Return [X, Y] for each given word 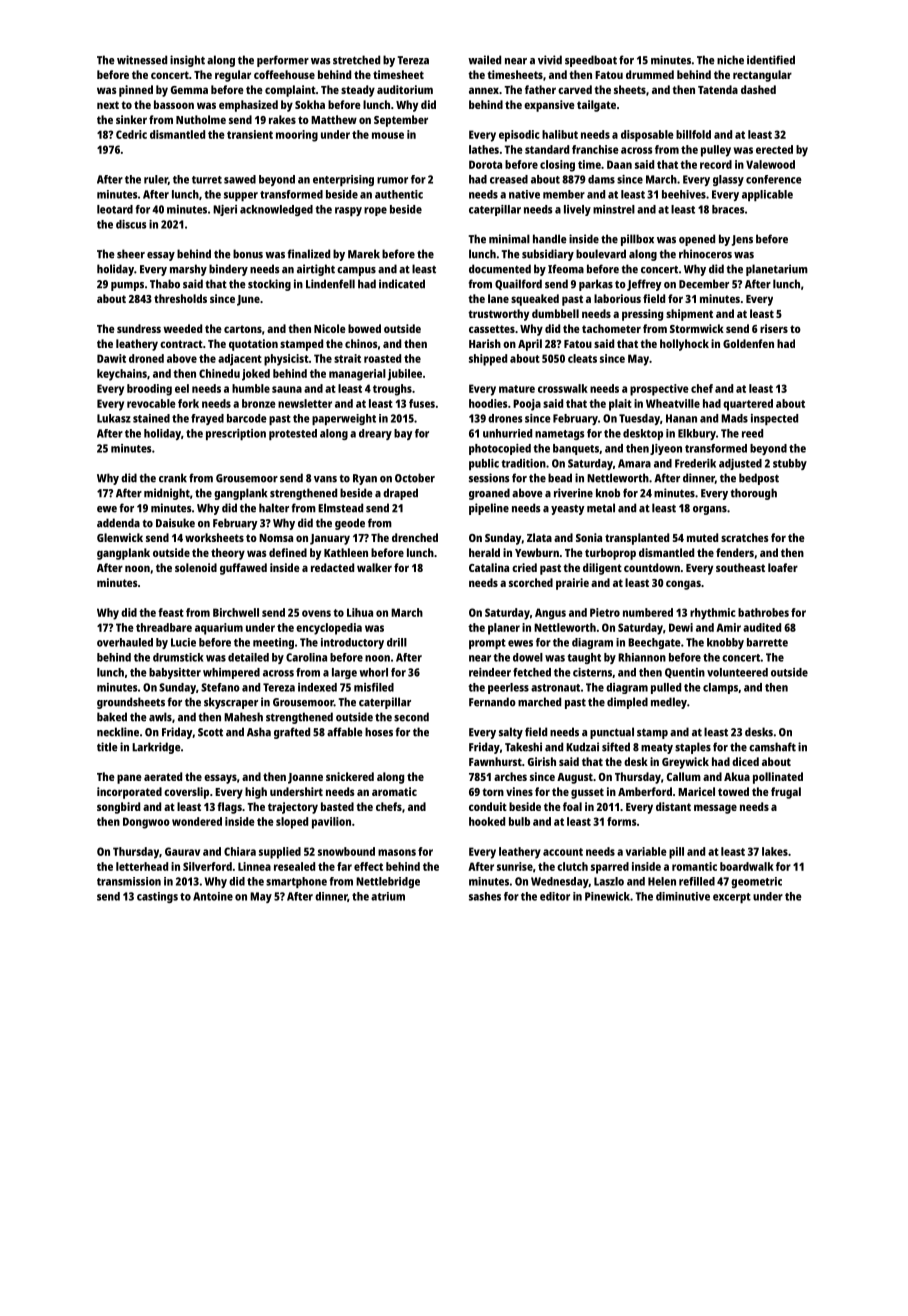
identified [771, 60]
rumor [392, 180]
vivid [550, 60]
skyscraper [231, 703]
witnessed [142, 60]
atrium [388, 896]
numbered [648, 612]
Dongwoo [146, 823]
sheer [131, 254]
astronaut [555, 688]
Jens [742, 240]
